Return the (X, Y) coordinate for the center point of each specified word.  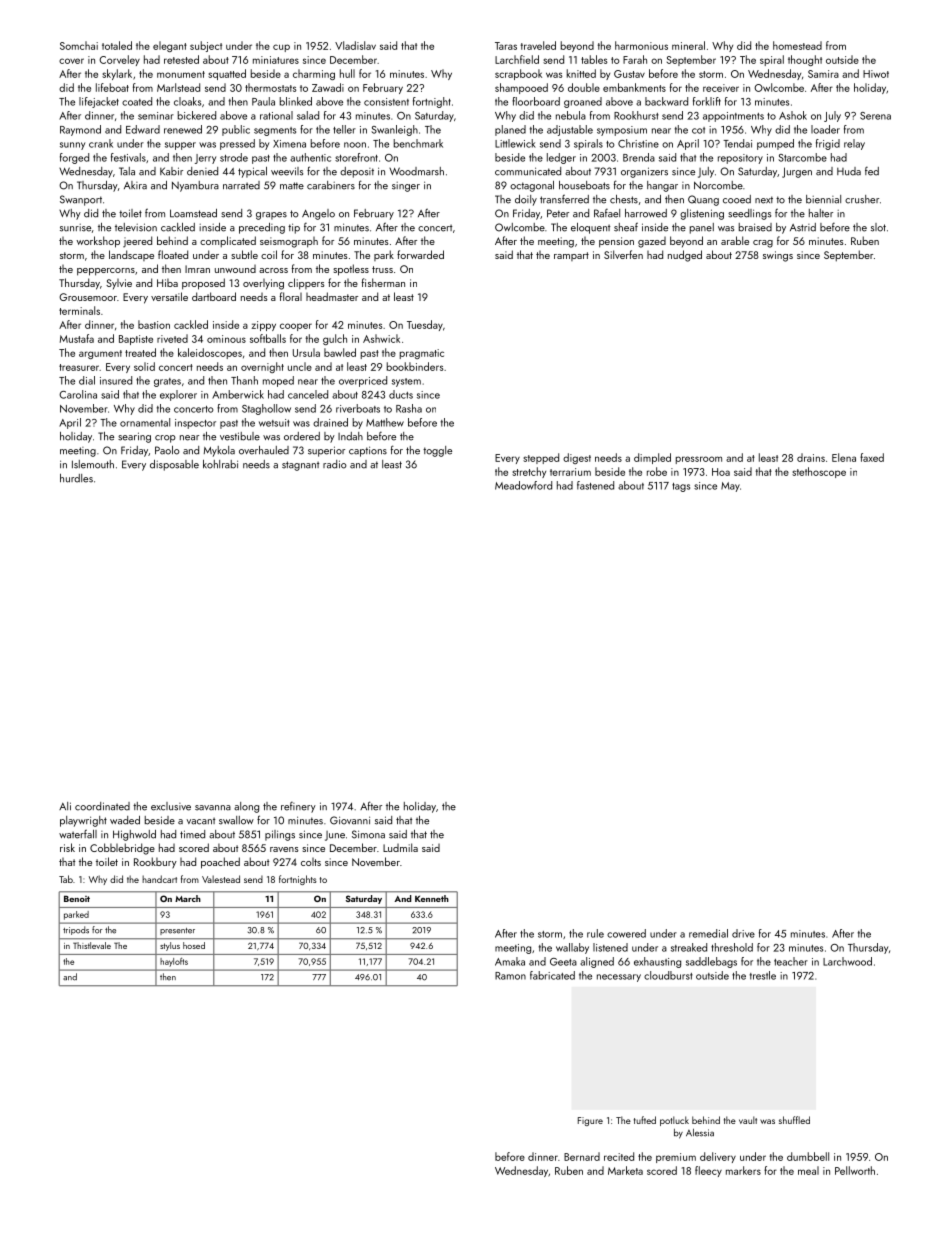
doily (526, 200)
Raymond (80, 130)
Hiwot (876, 74)
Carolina (78, 394)
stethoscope (819, 472)
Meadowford (523, 485)
